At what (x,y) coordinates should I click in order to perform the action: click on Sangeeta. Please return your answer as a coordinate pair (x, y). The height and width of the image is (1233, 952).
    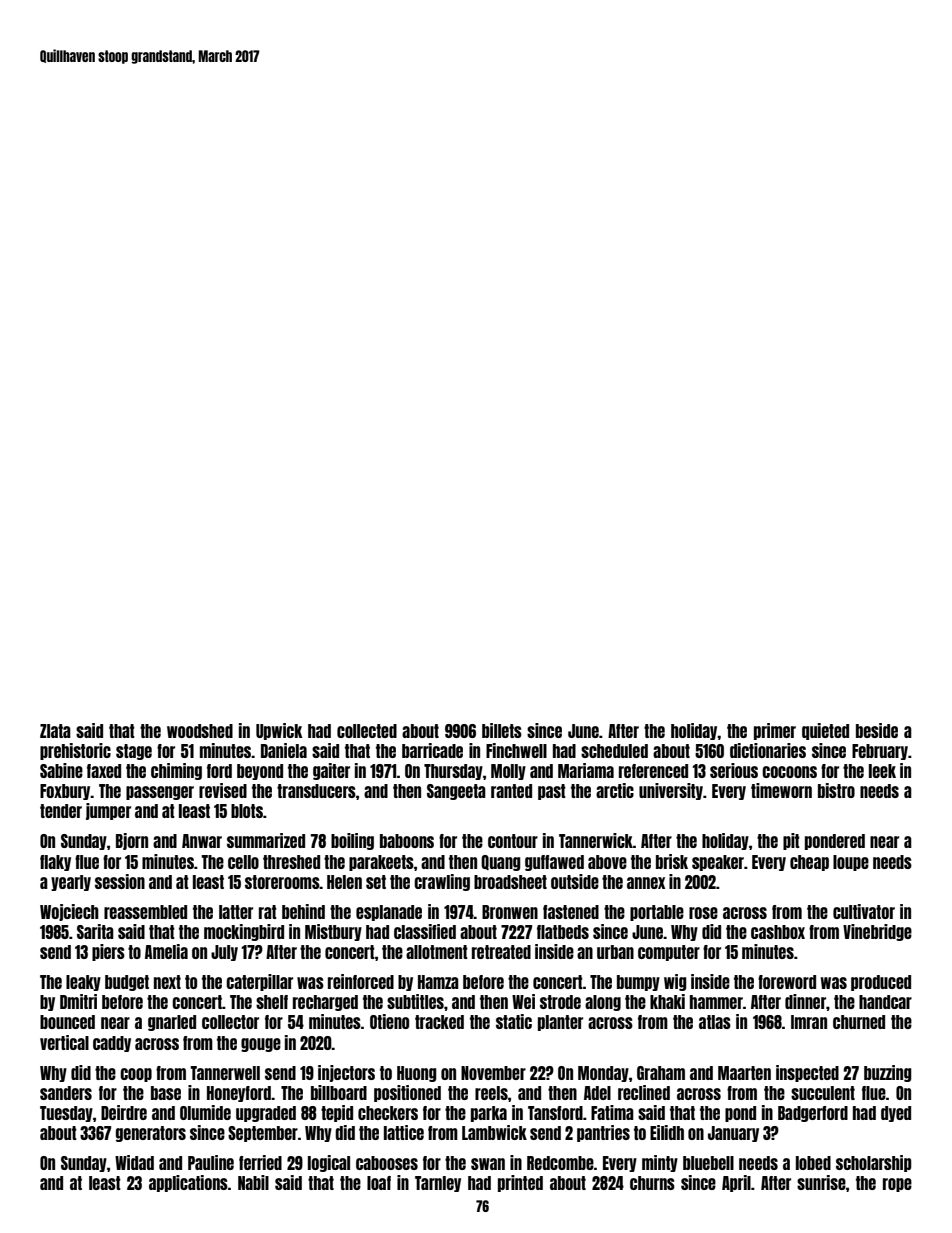
    Looking at the image, I should click on (456, 792).
